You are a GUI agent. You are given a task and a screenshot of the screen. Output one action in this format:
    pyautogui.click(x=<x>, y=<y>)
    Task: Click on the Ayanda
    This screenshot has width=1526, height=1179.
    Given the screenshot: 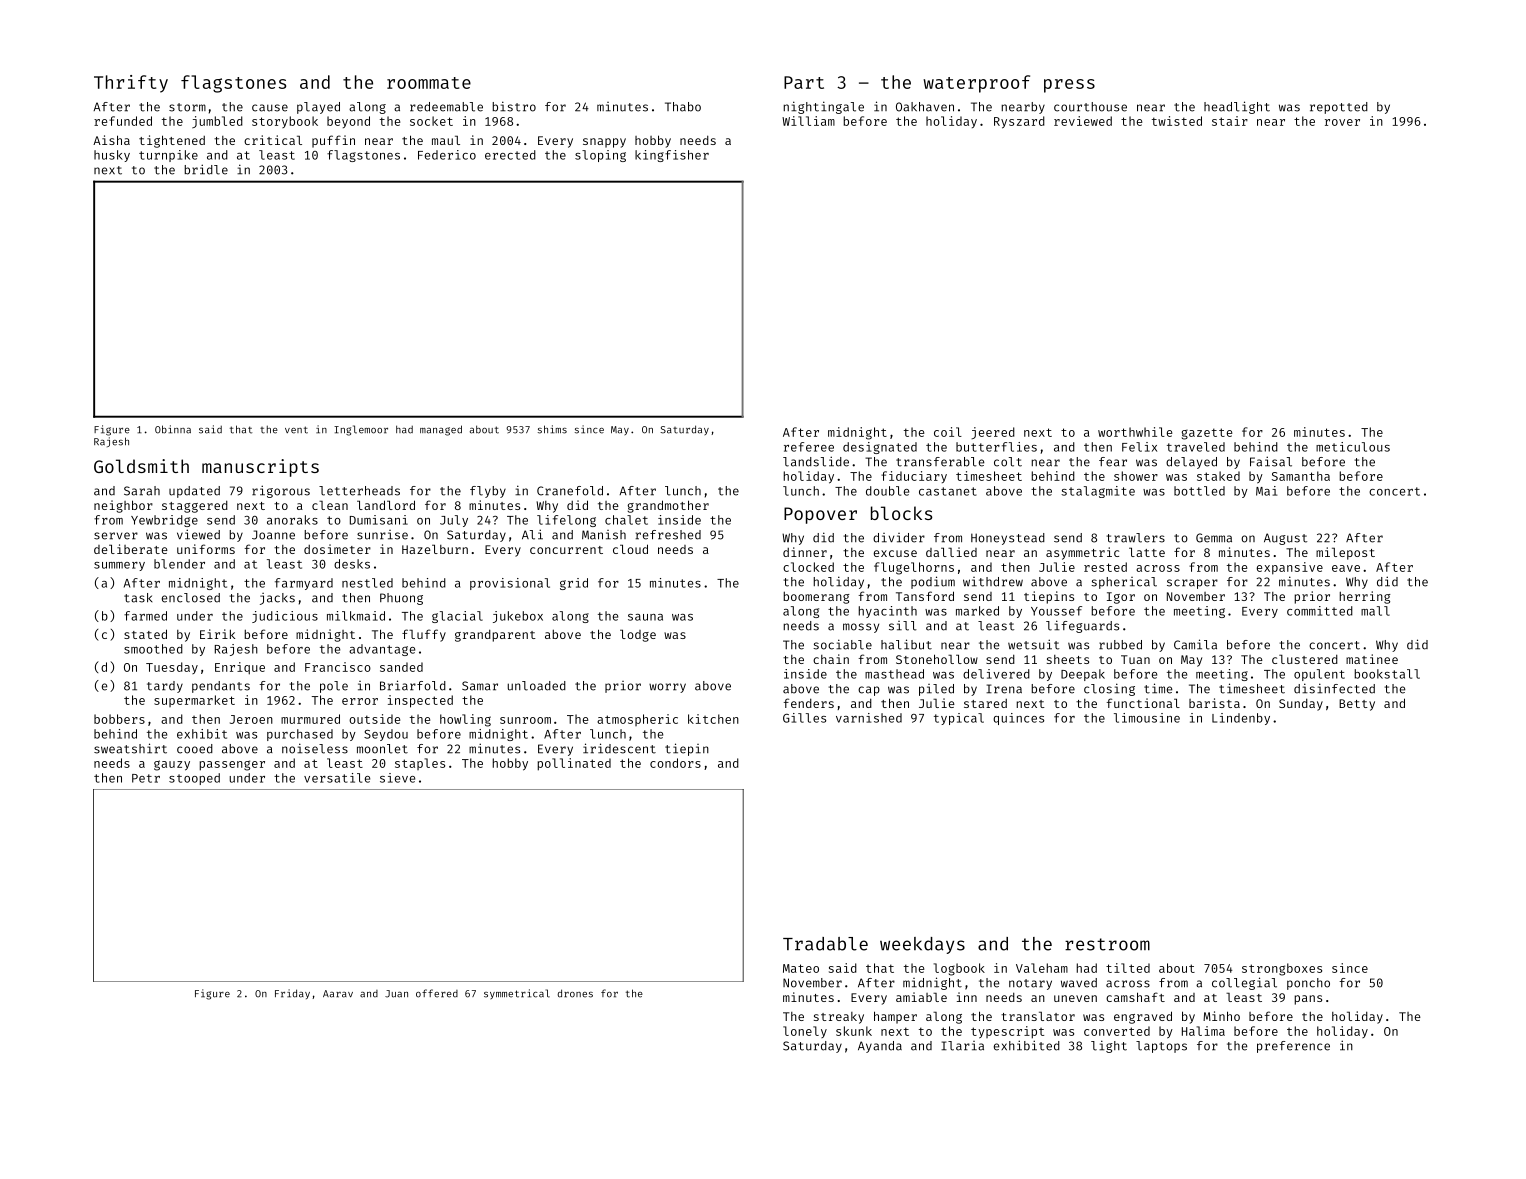 What is the action you would take?
    pyautogui.click(x=880, y=1047)
